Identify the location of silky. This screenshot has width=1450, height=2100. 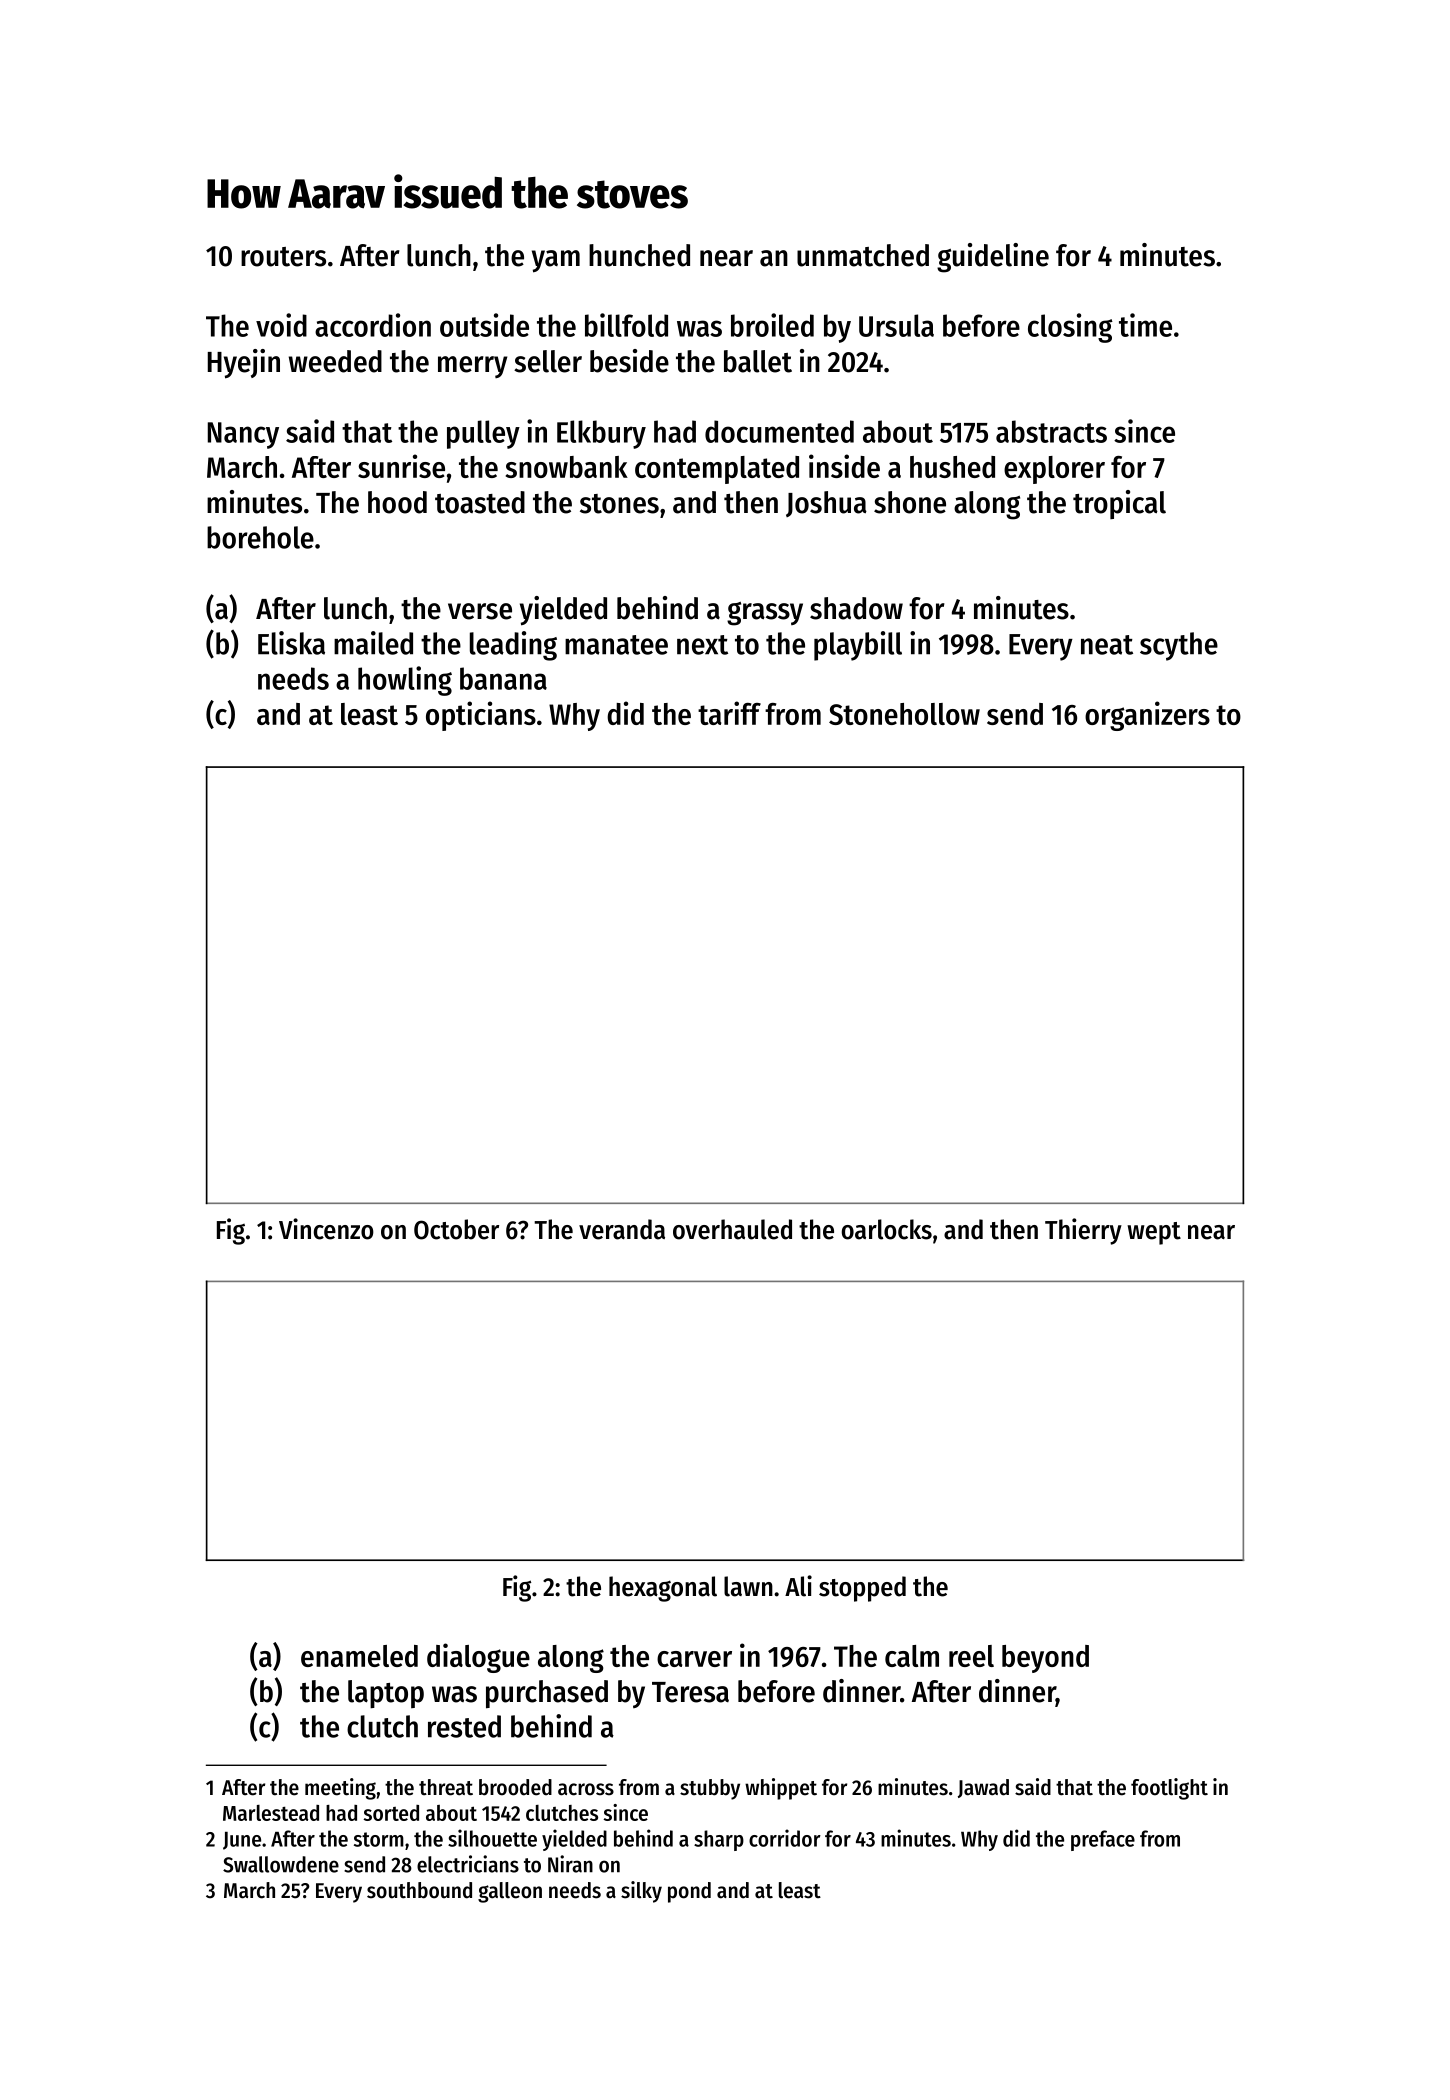
(641, 1892).
